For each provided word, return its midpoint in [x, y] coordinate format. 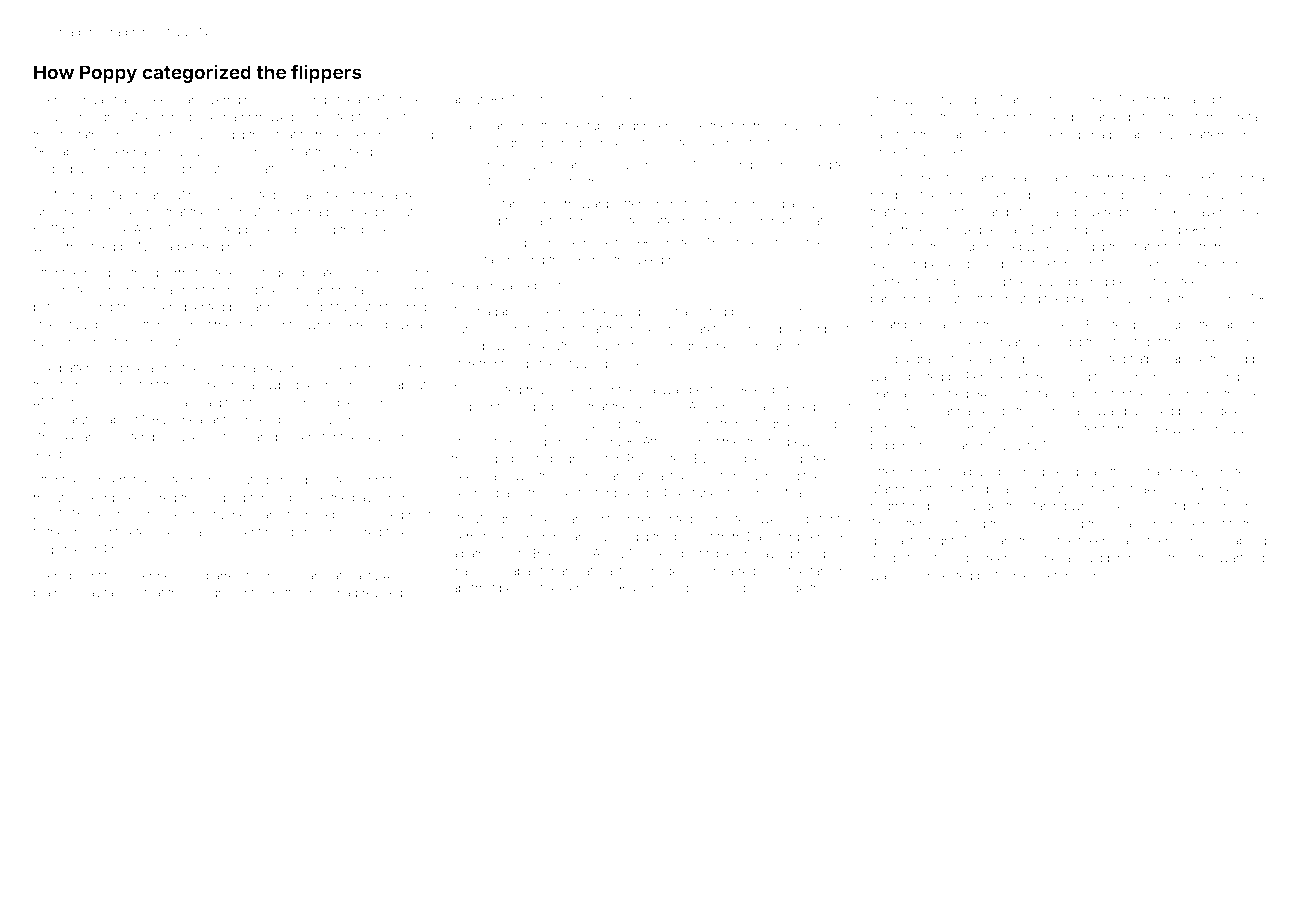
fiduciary [247, 438]
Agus [1216, 196]
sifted [547, 125]
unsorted [216, 229]
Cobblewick [1165, 428]
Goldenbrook [366, 134]
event [246, 532]
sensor [653, 407]
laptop [1219, 101]
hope [598, 244]
